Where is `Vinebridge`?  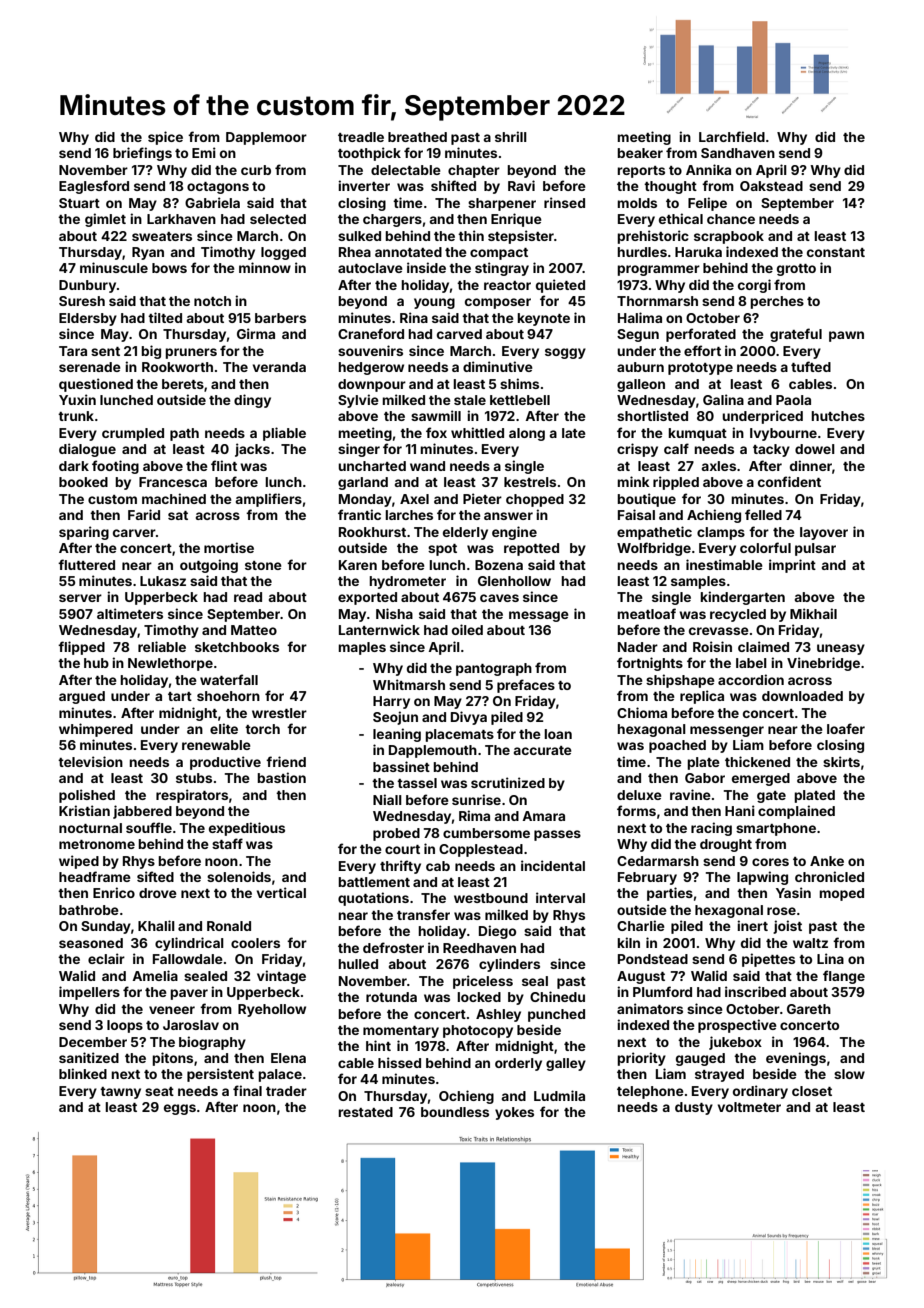 Vinebridge is located at coordinates (823, 664).
